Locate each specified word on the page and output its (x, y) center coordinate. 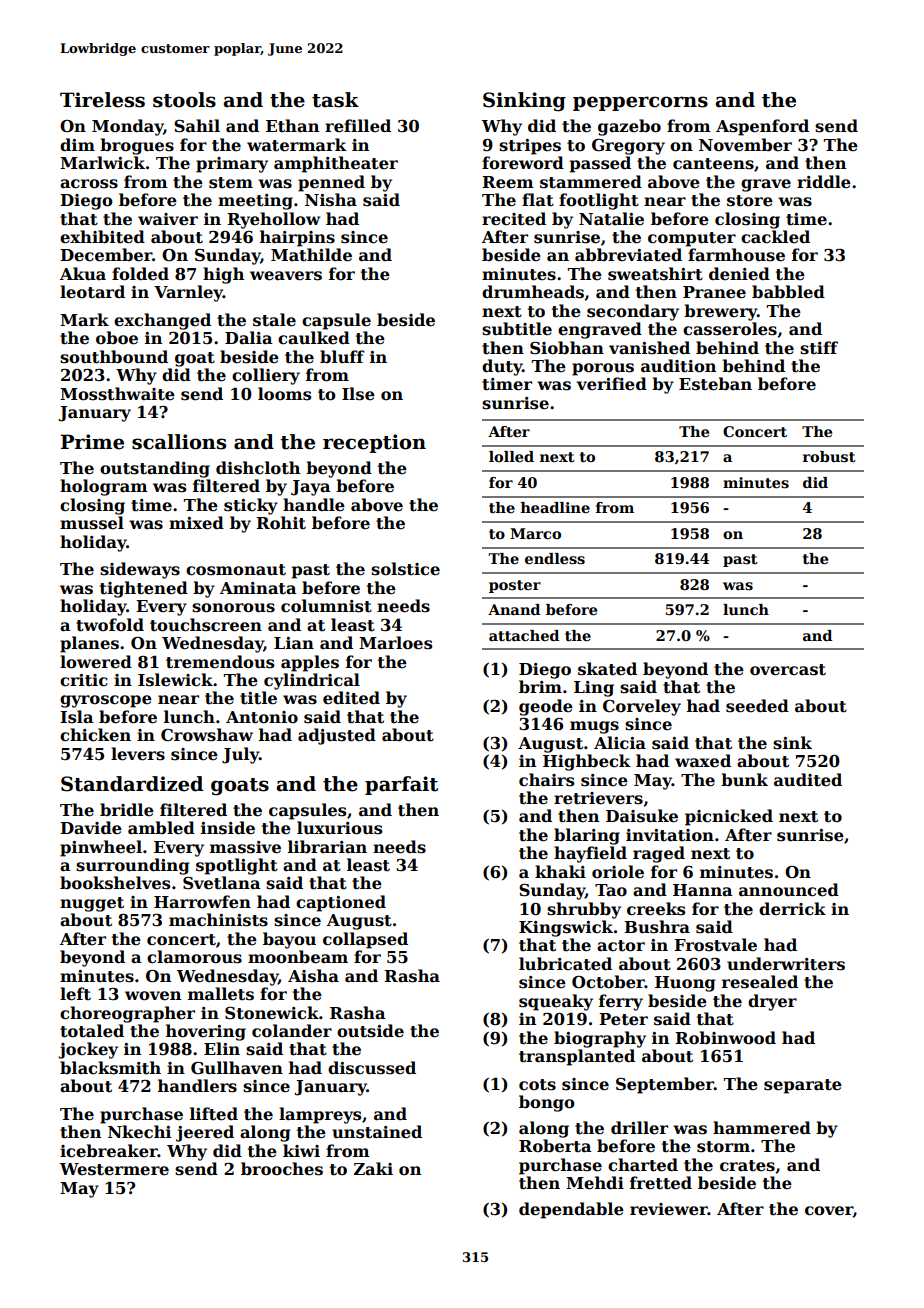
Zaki (373, 1168)
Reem (508, 182)
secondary (633, 312)
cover (829, 1211)
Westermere (114, 1169)
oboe (117, 338)
